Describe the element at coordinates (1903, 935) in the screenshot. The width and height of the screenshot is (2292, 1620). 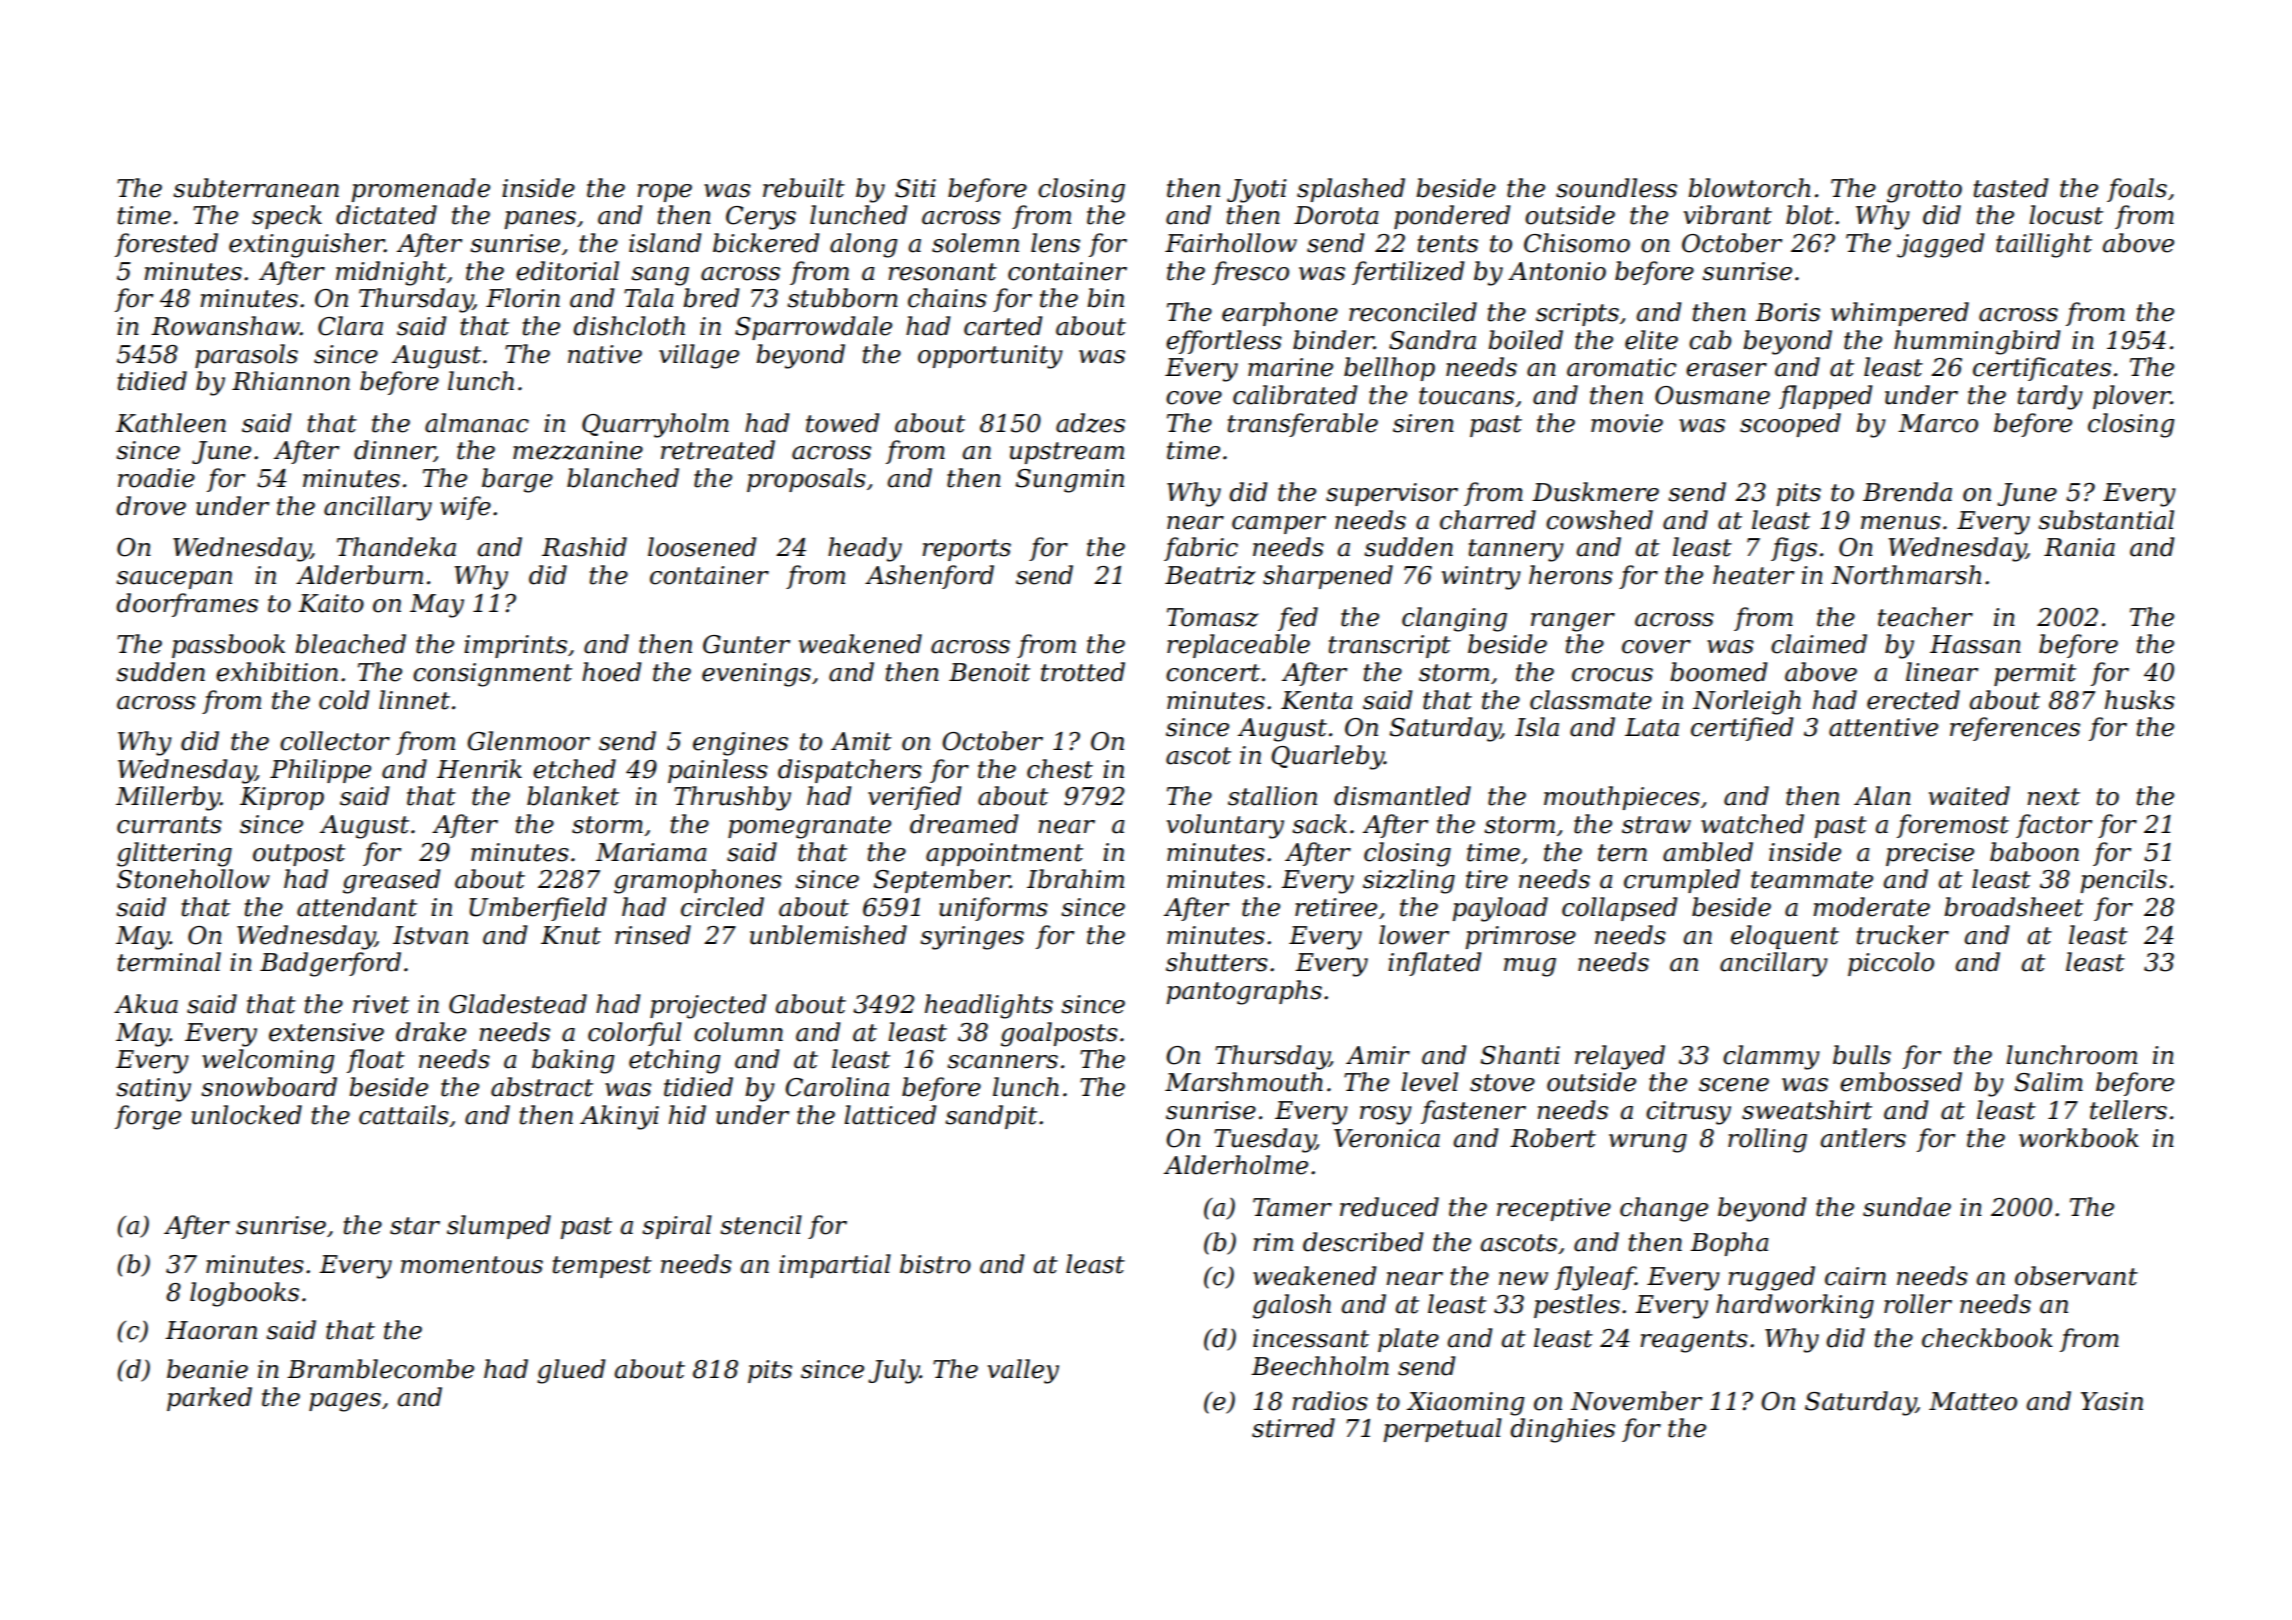
I see `trucker` at that location.
